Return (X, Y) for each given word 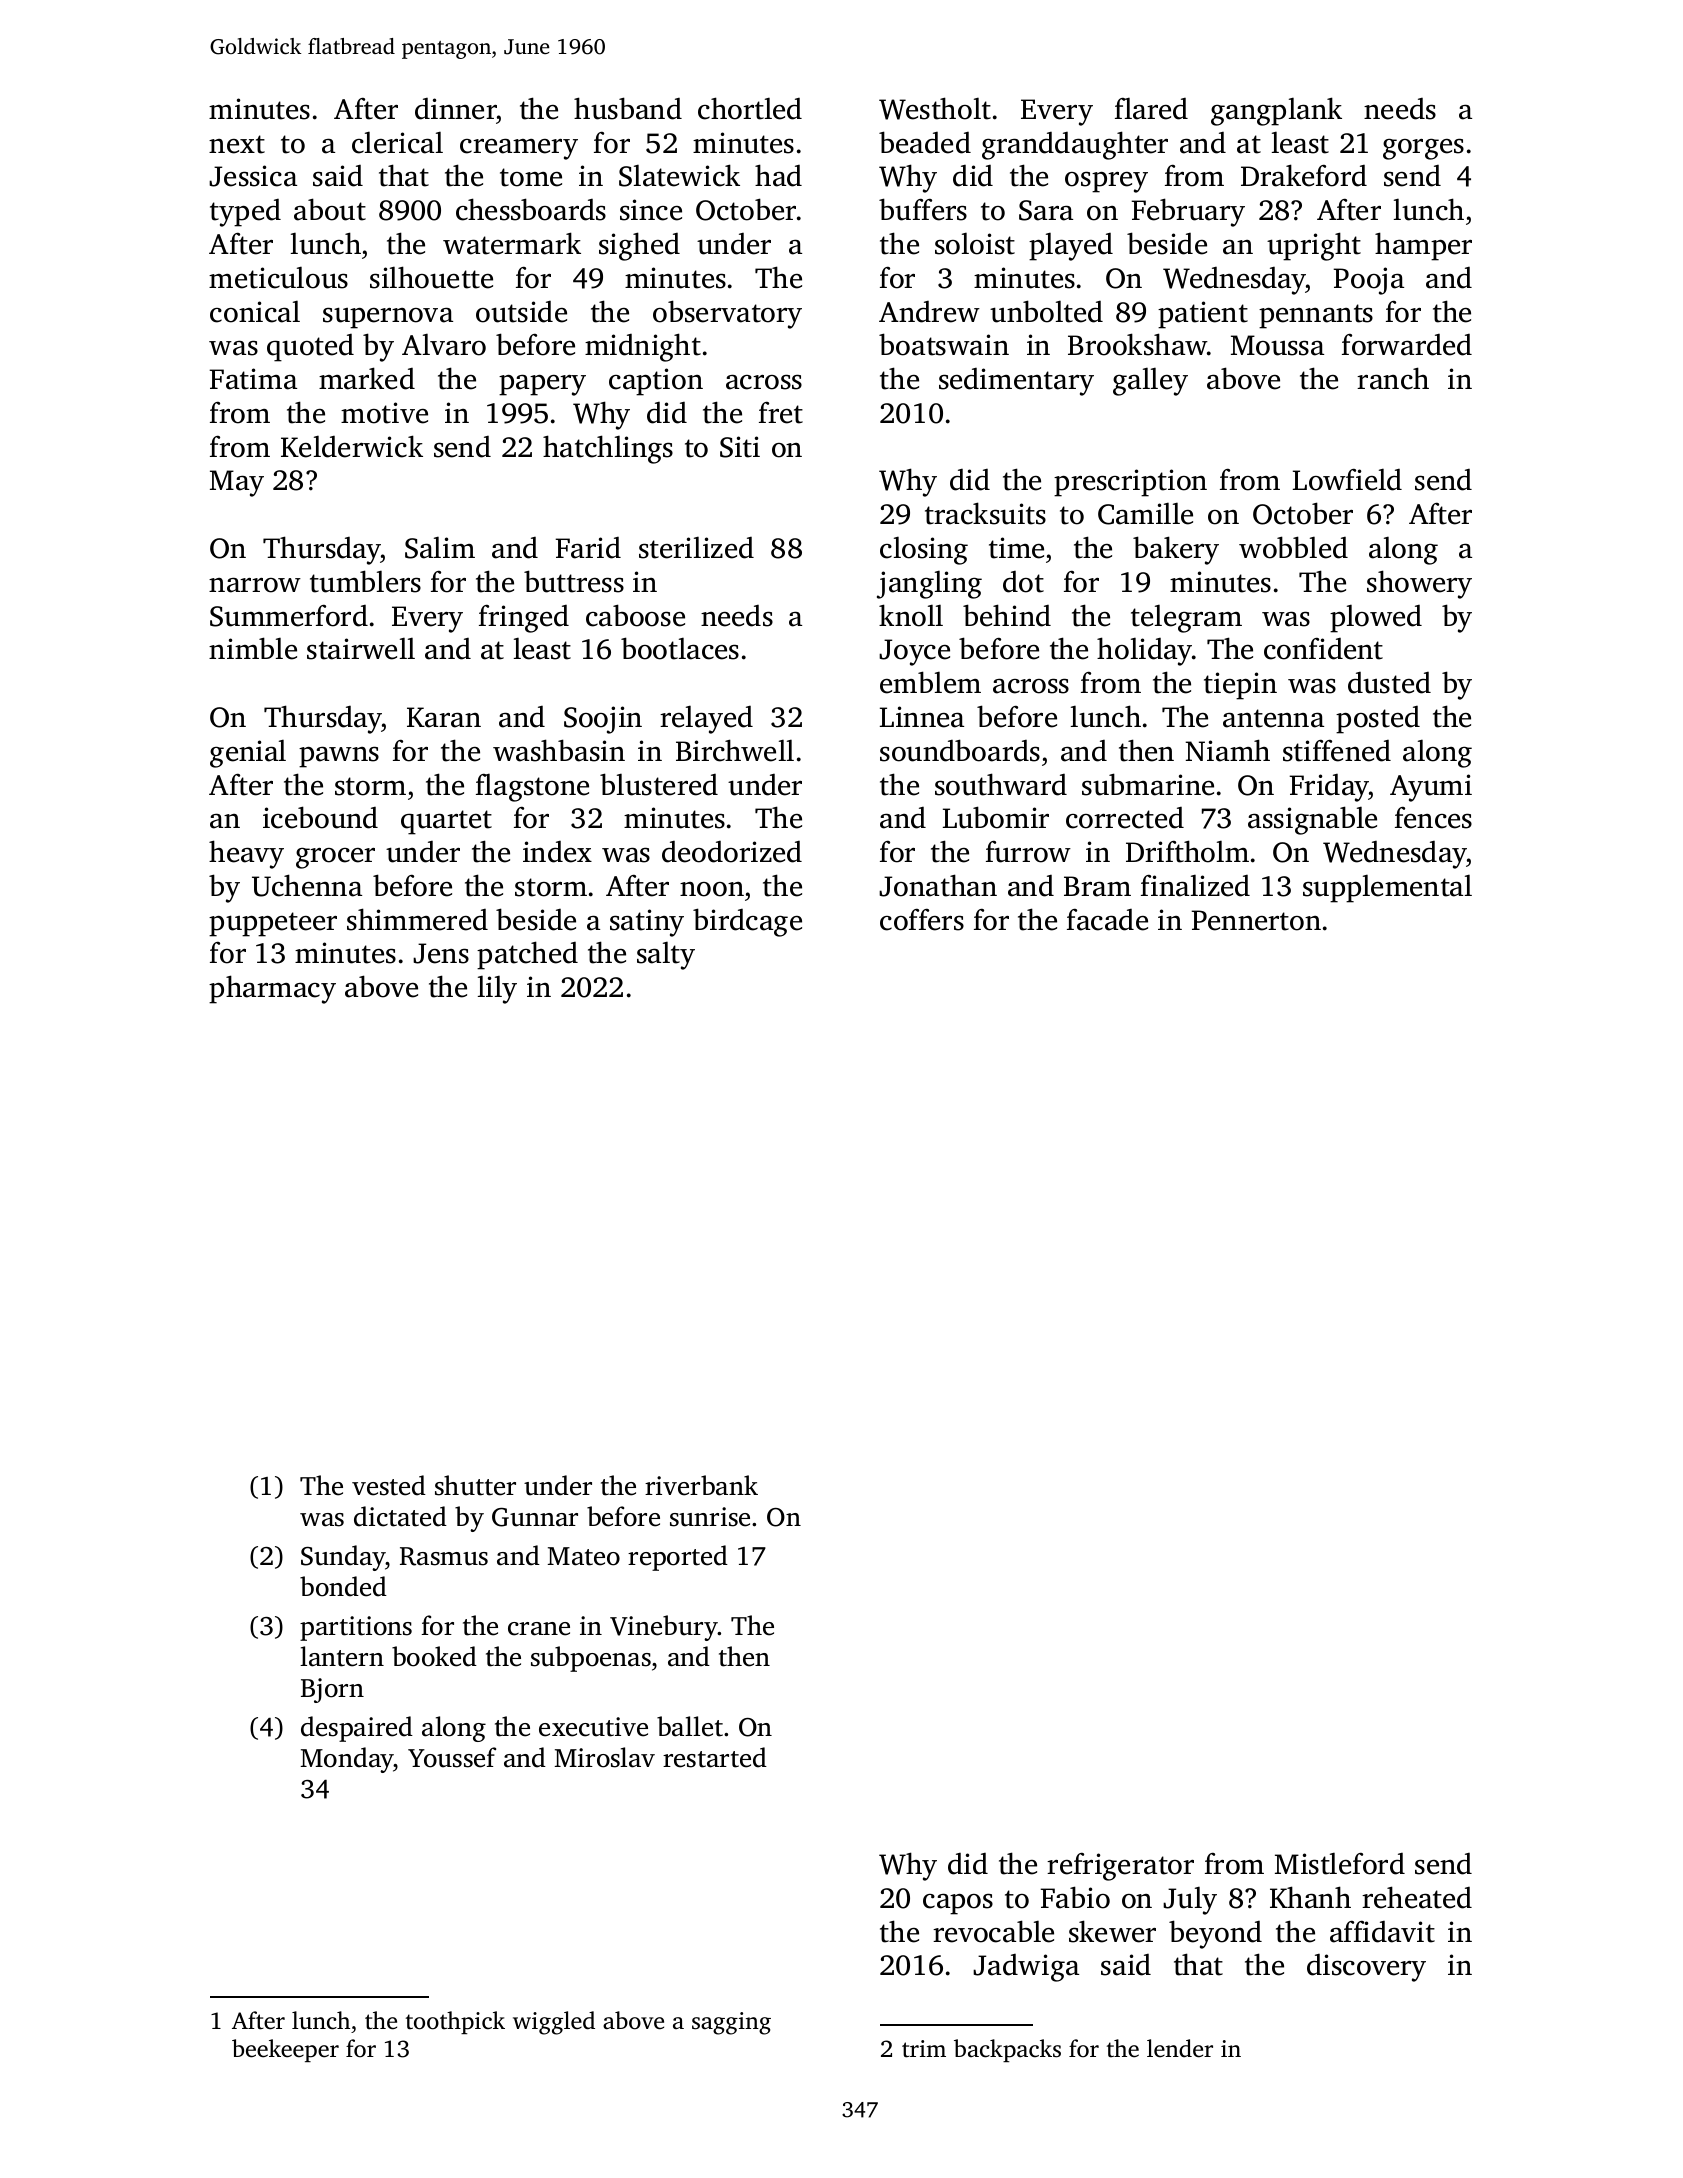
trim (924, 2049)
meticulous (278, 277)
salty (666, 955)
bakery (1176, 550)
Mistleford (1340, 1863)
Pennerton (1256, 920)
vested (389, 1485)
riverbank (701, 1485)
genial (248, 753)
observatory (727, 314)
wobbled (1293, 547)
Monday (347, 1760)
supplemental (1387, 888)
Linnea (922, 717)
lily (497, 989)
